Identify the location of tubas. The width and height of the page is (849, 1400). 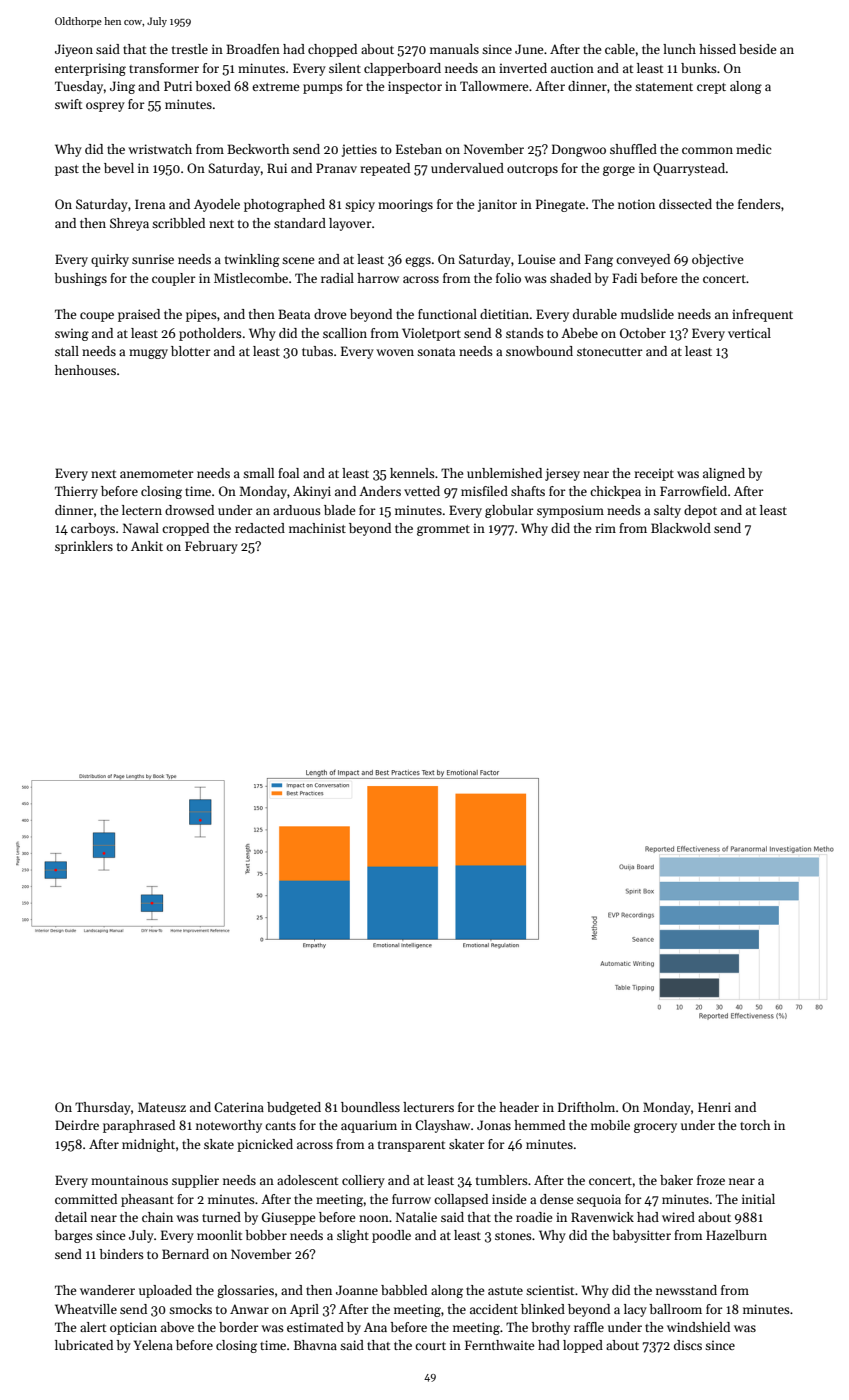
(317, 351).
